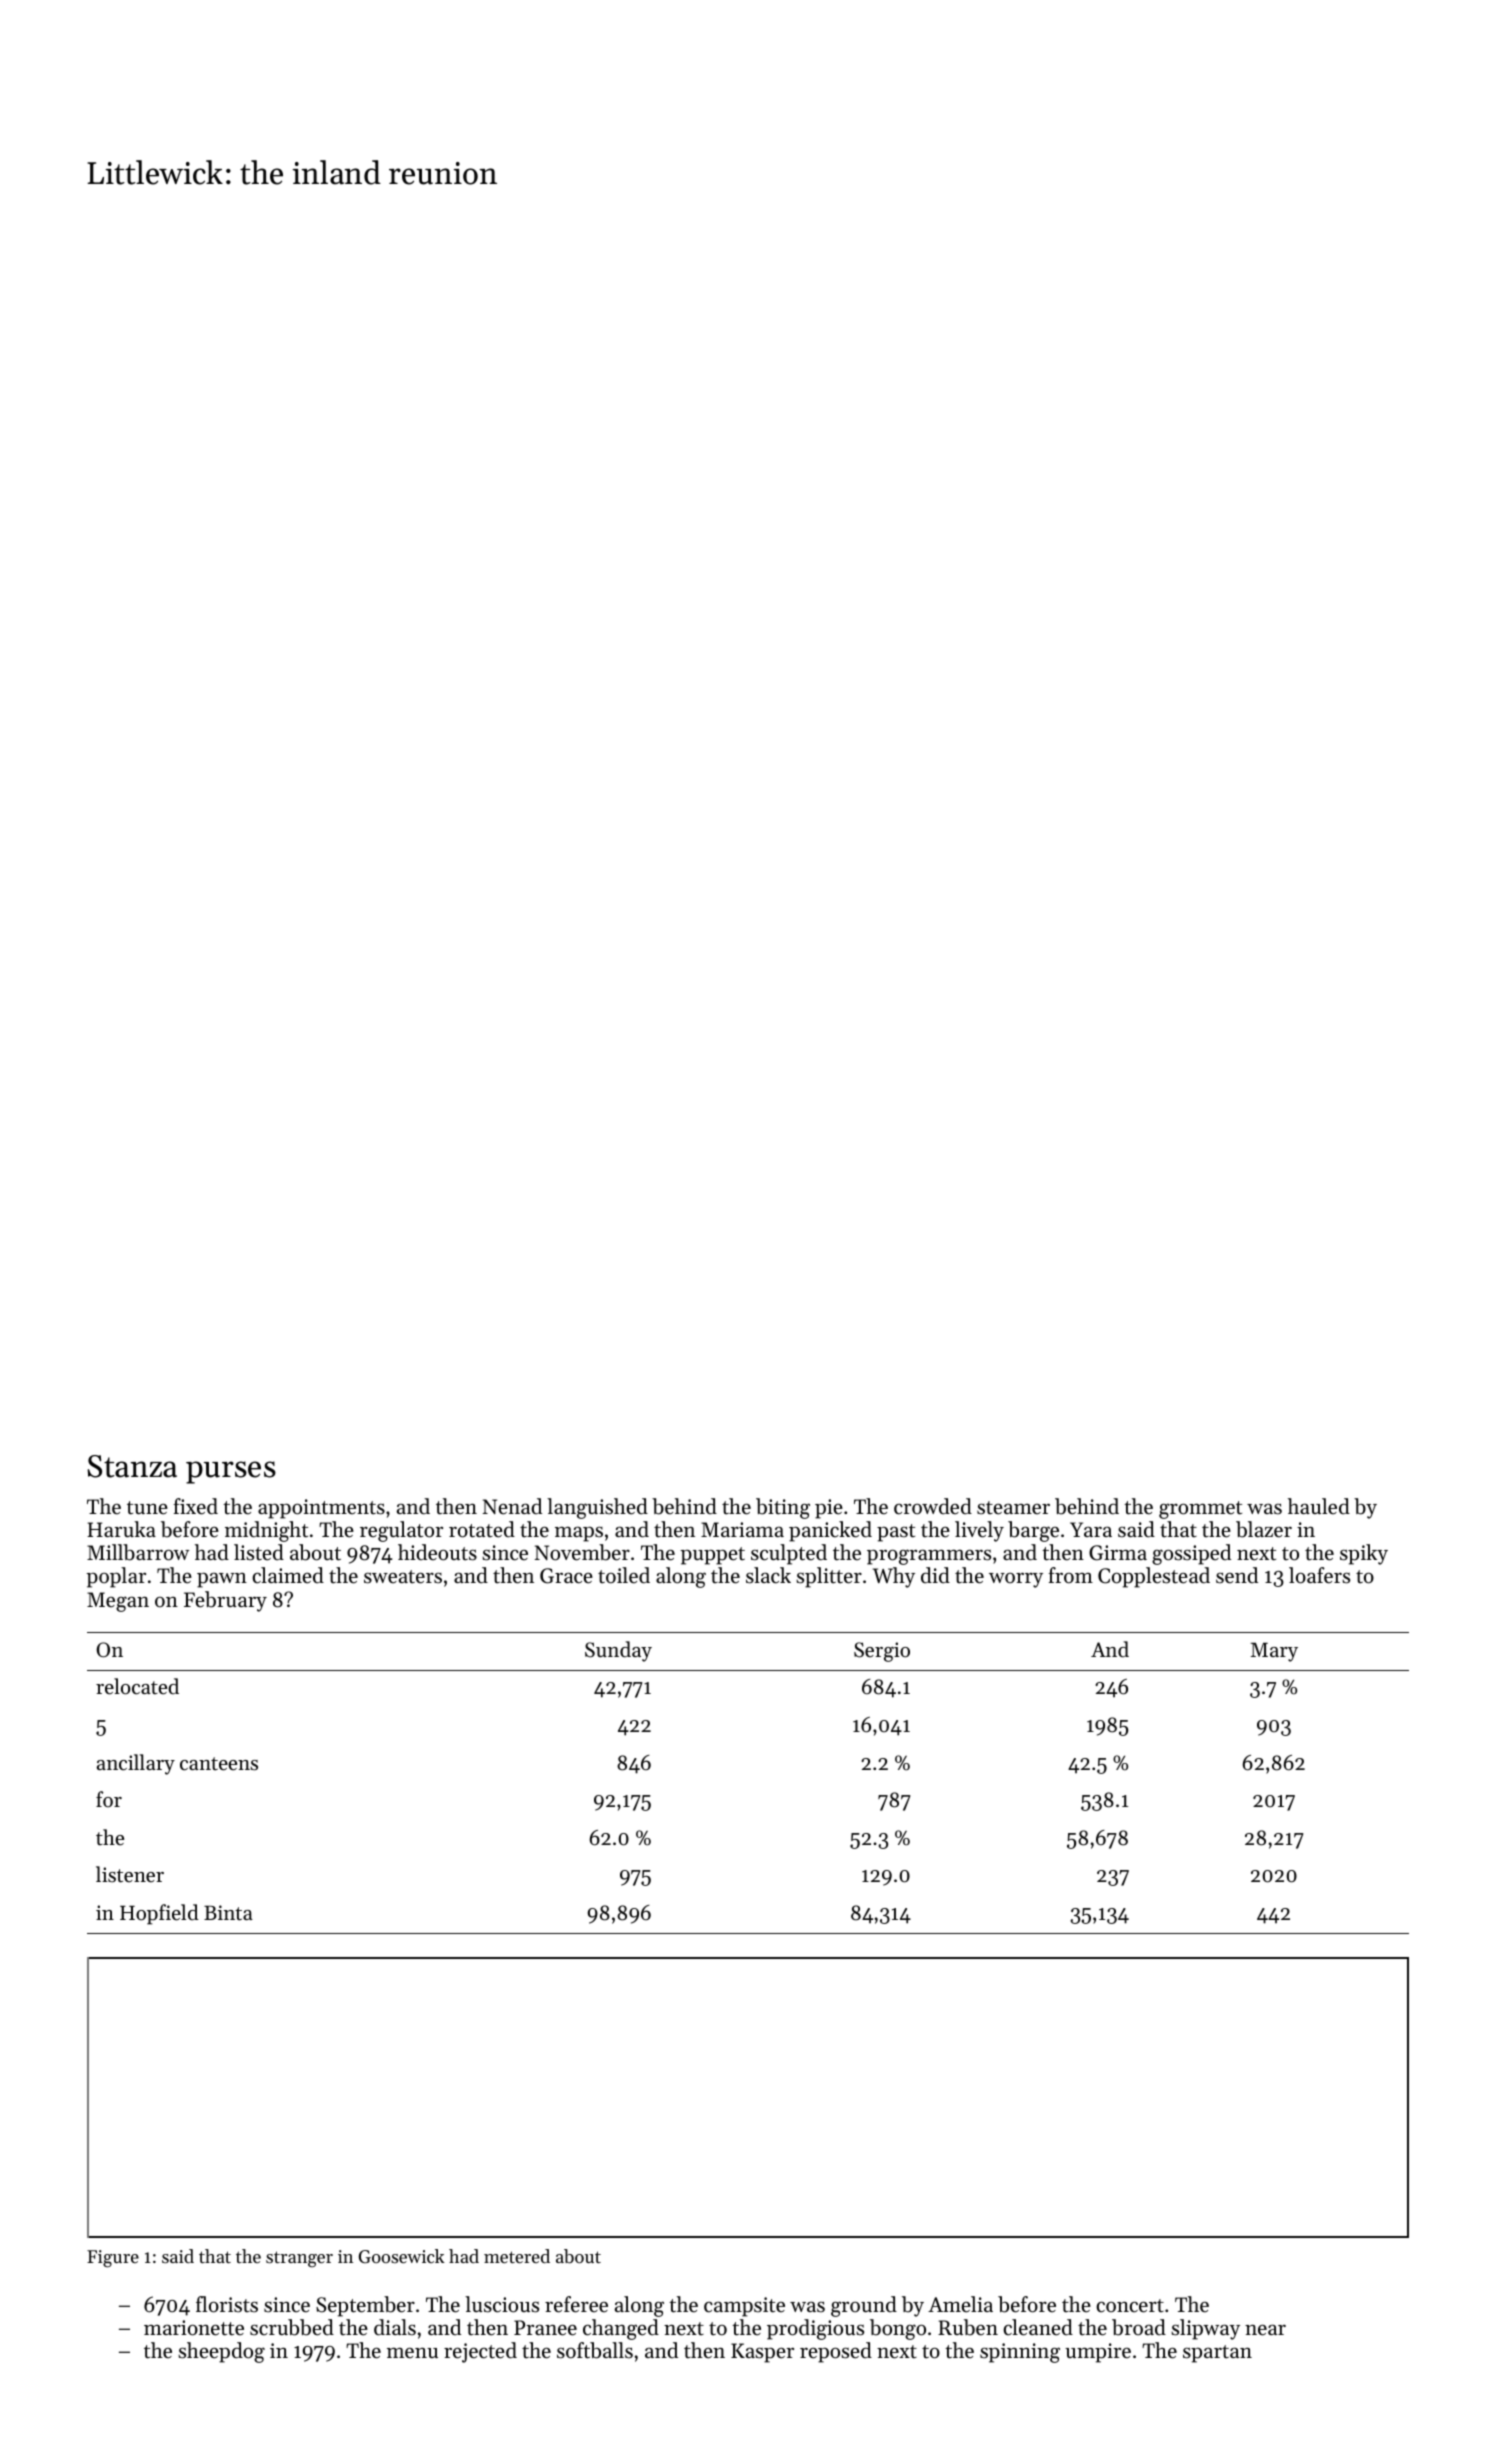 The height and width of the document is (2464, 1496). What do you see at coordinates (1274, 1652) in the document?
I see `Mary` at bounding box center [1274, 1652].
